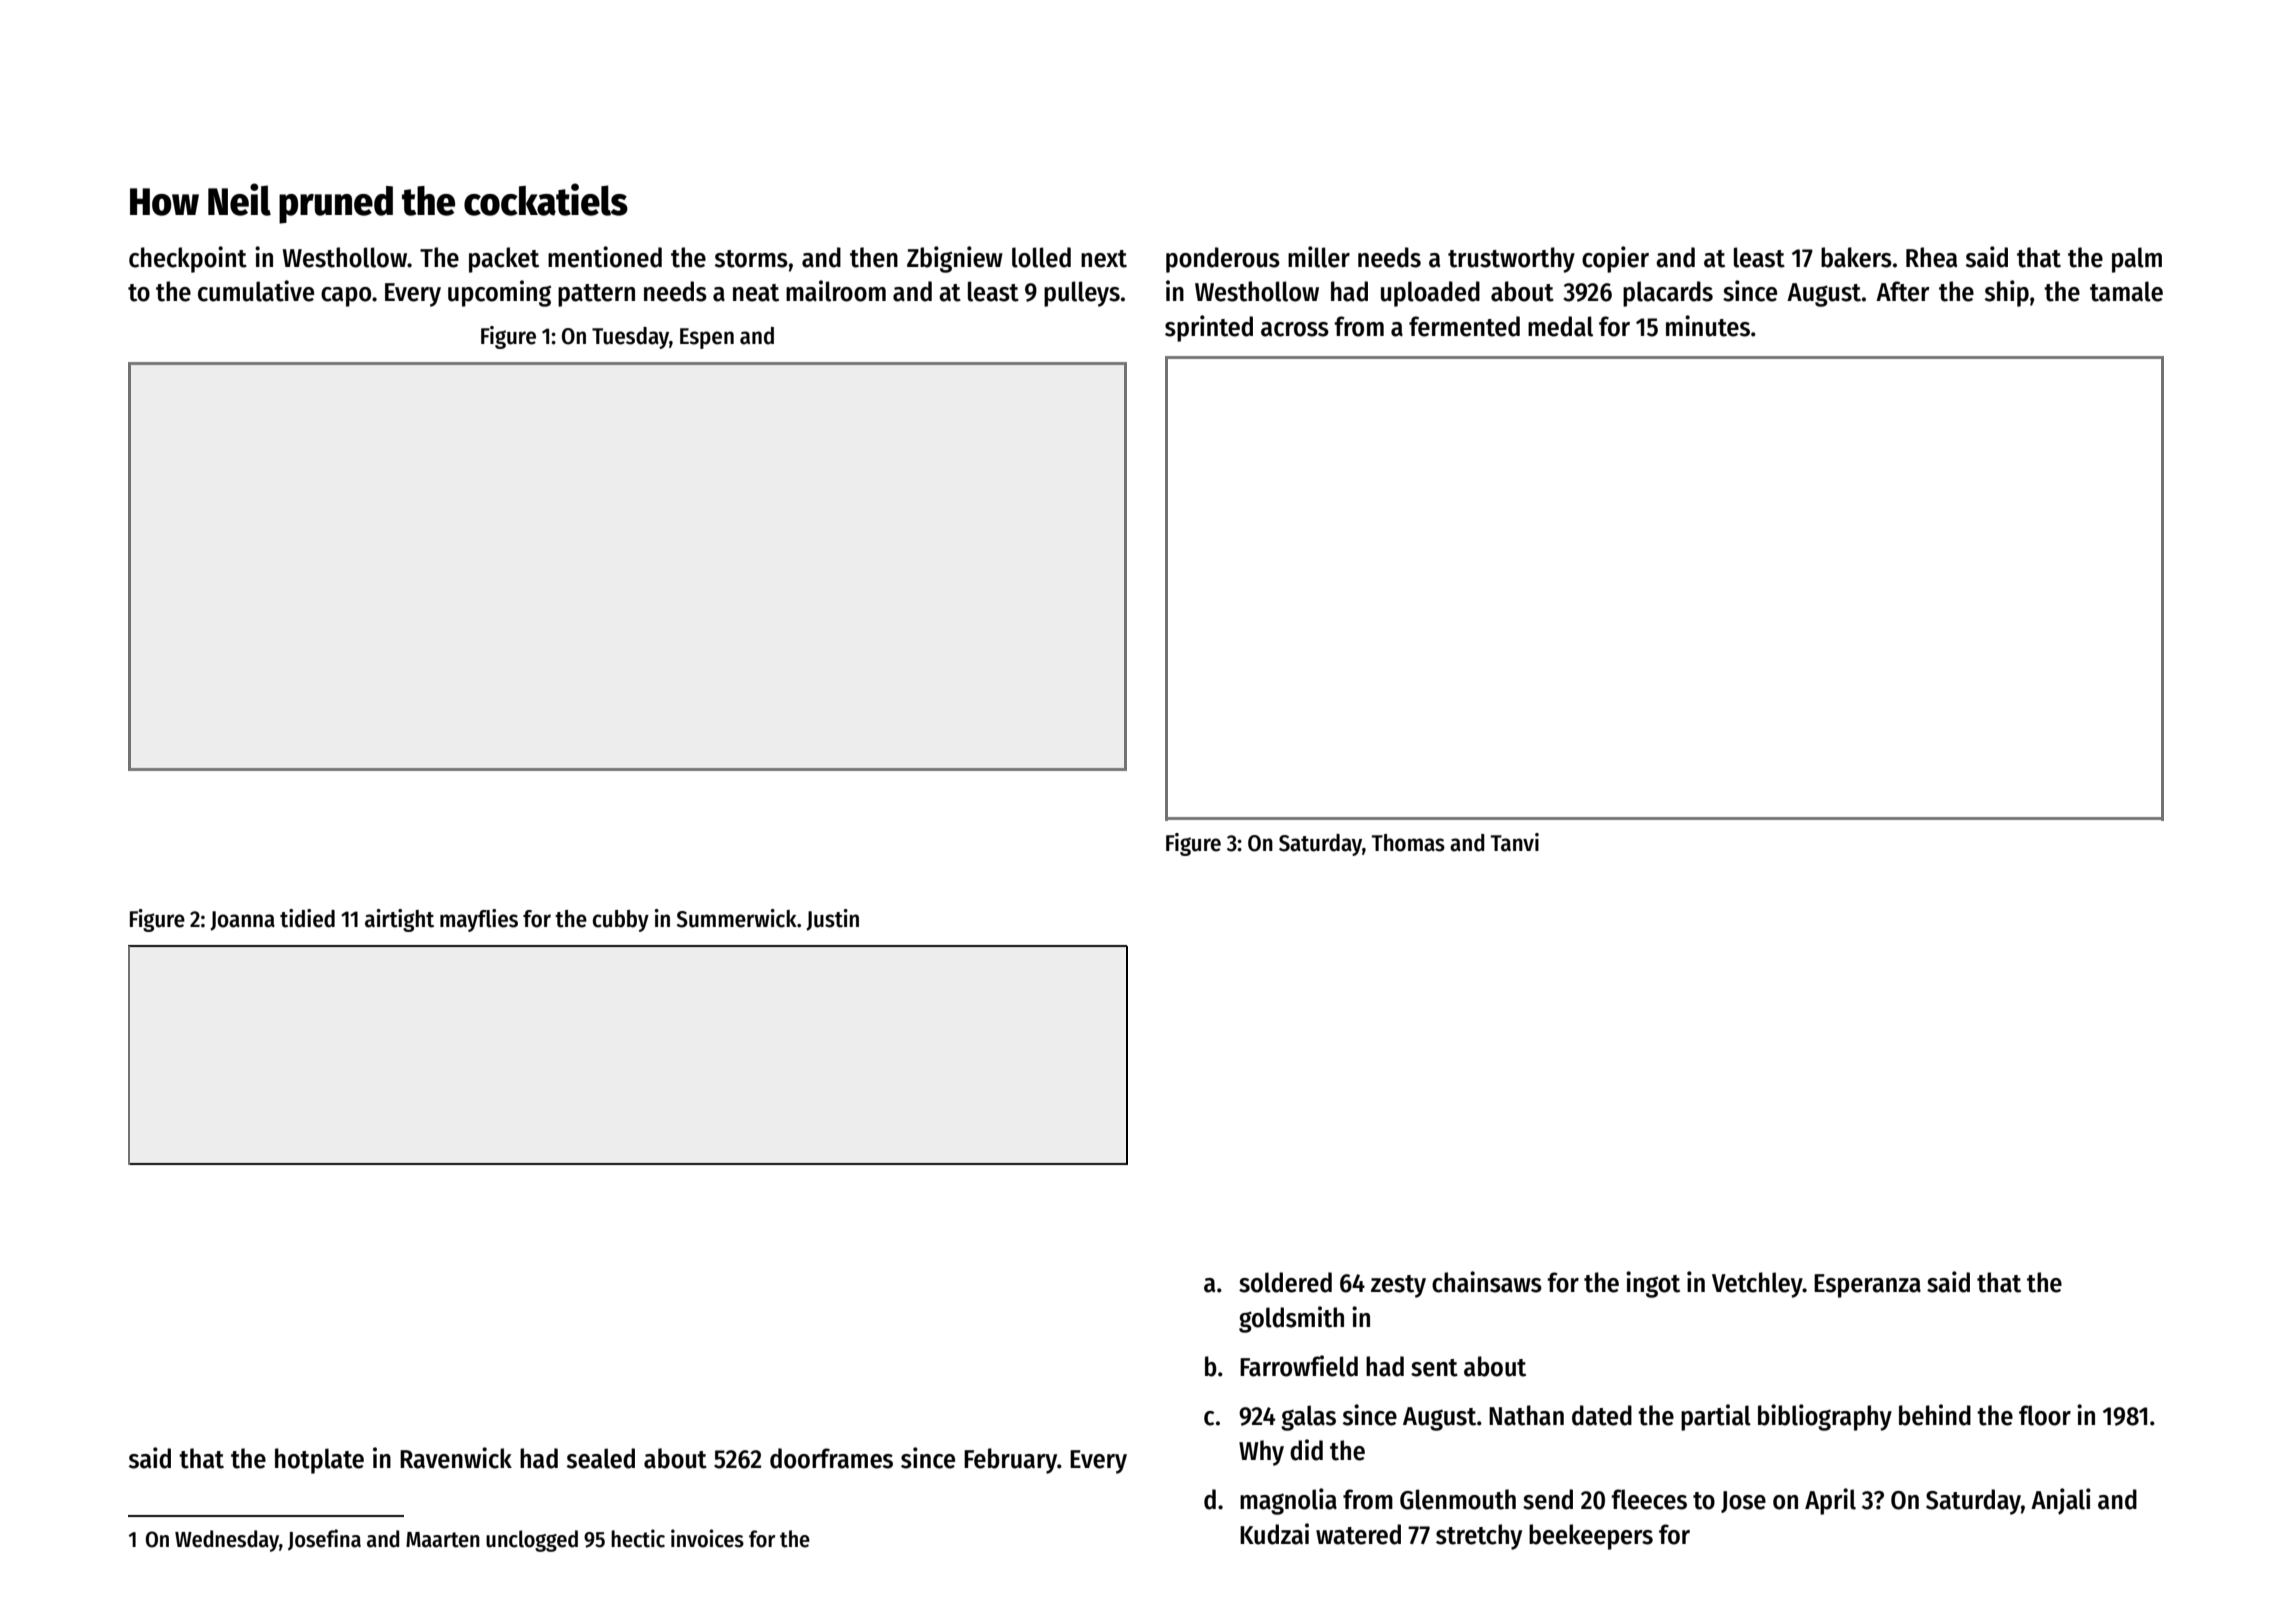  Describe the element at coordinates (479, 920) in the screenshot. I see `mayflies` at that location.
